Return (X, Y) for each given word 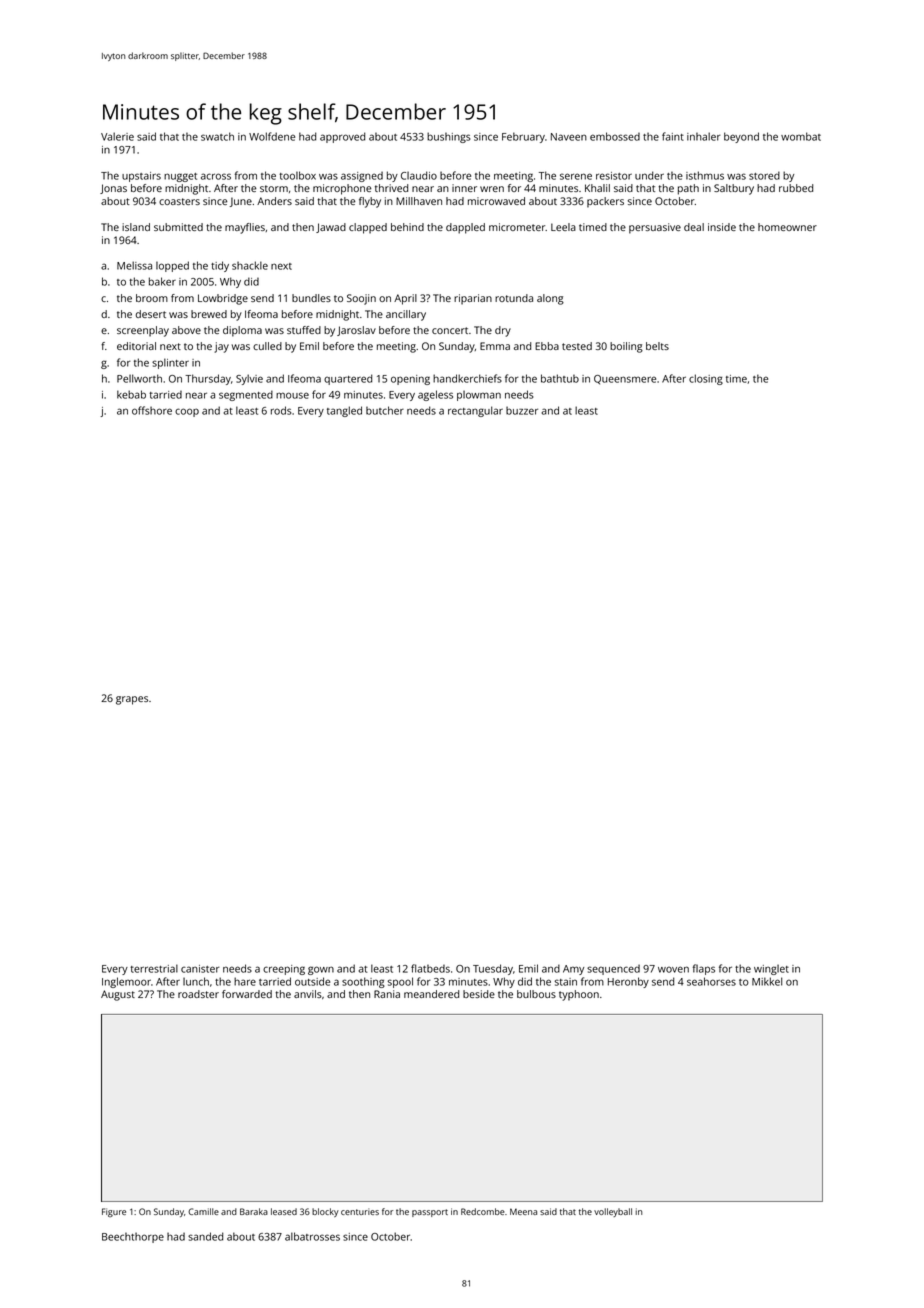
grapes (132, 700)
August (118, 995)
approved (342, 137)
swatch (217, 136)
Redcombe (483, 1211)
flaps (704, 969)
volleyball (613, 1212)
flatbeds (430, 968)
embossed (615, 136)
